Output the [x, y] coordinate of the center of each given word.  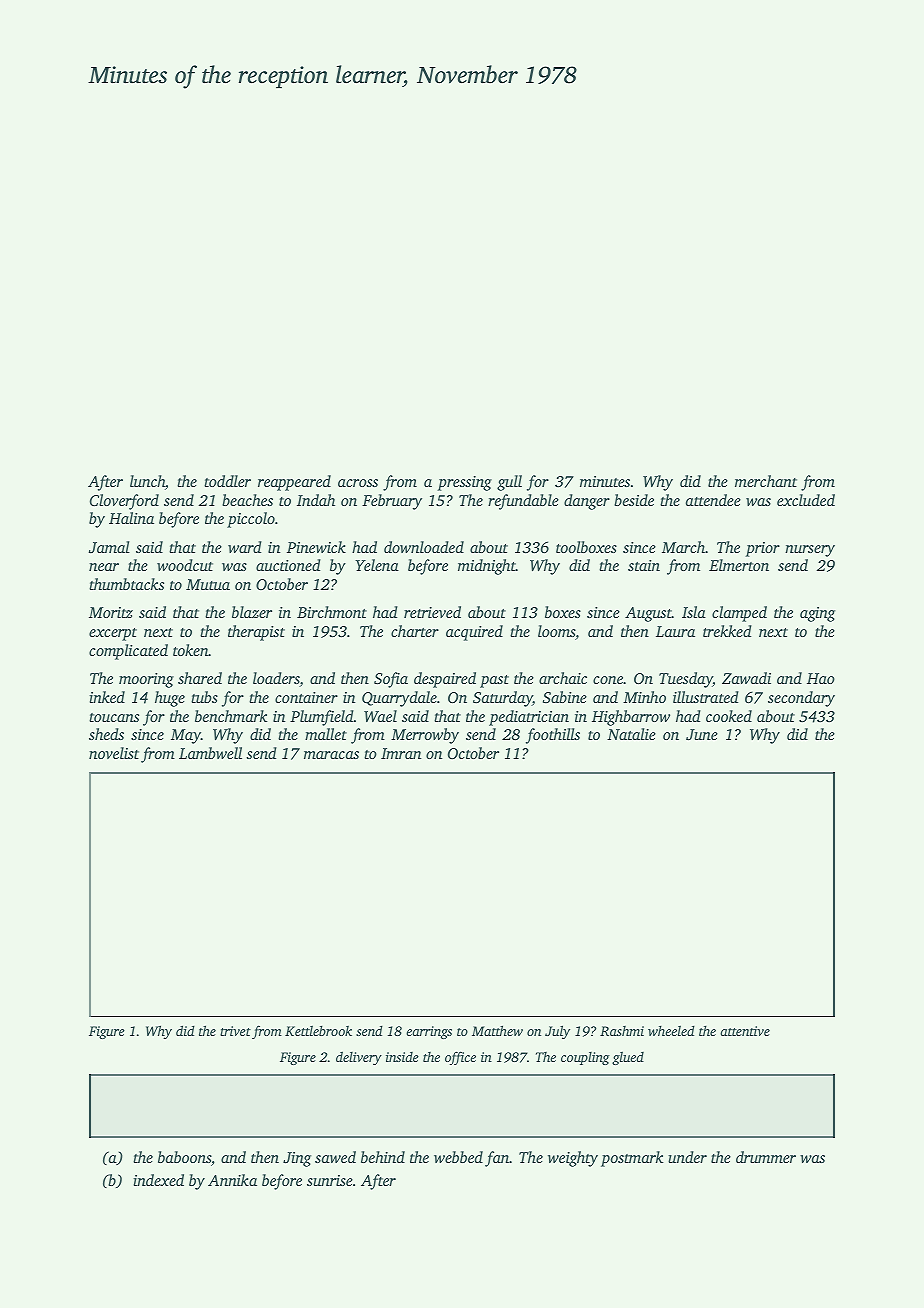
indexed [158, 1180]
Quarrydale [399, 699]
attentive [745, 1031]
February [392, 502]
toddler [227, 481]
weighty [573, 1159]
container [306, 697]
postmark [632, 1159]
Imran [401, 753]
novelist [114, 753]
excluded [806, 500]
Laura [675, 631]
